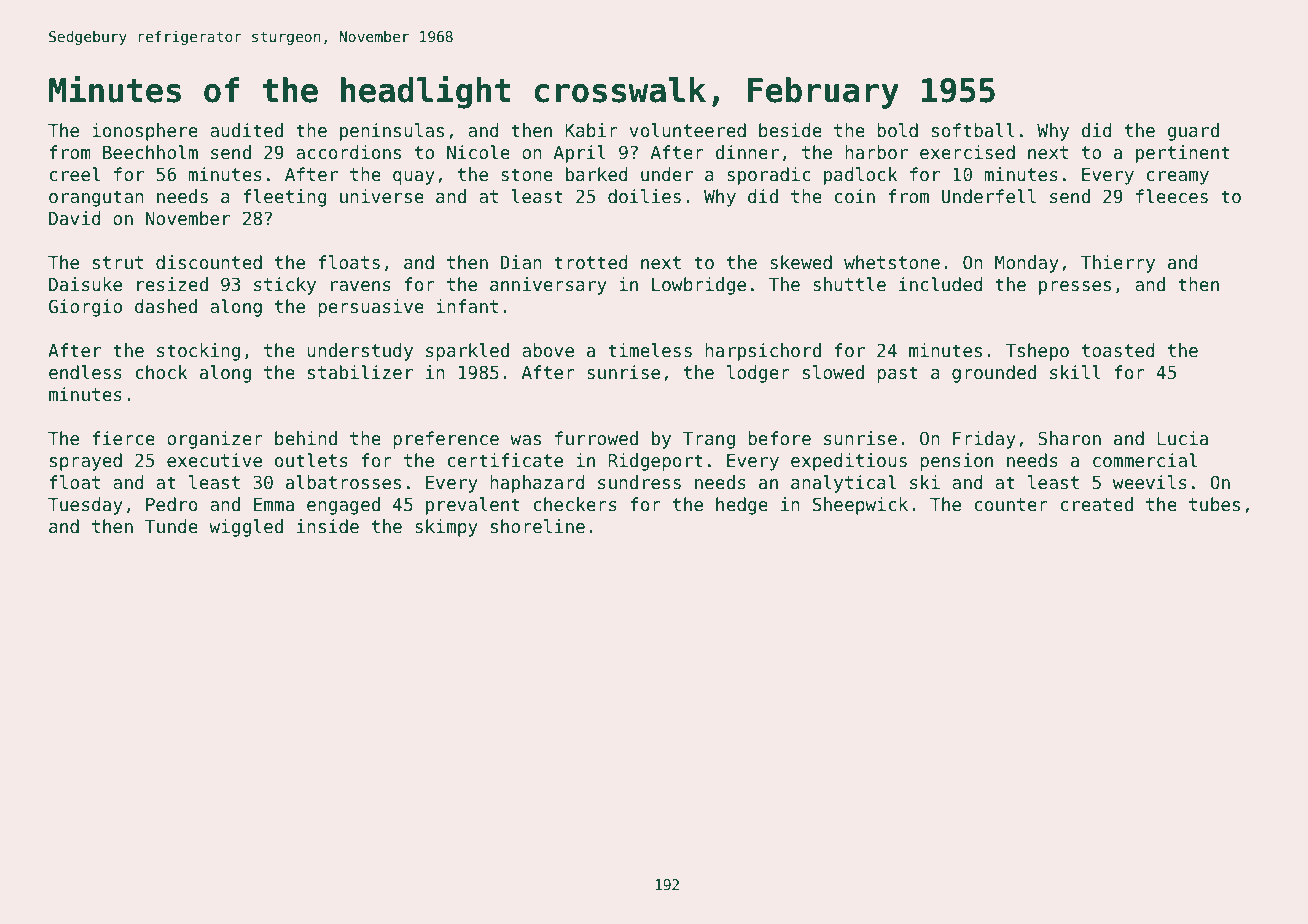 This screenshot has width=1308, height=924. What do you see at coordinates (861, 176) in the screenshot?
I see `padlock` at bounding box center [861, 176].
